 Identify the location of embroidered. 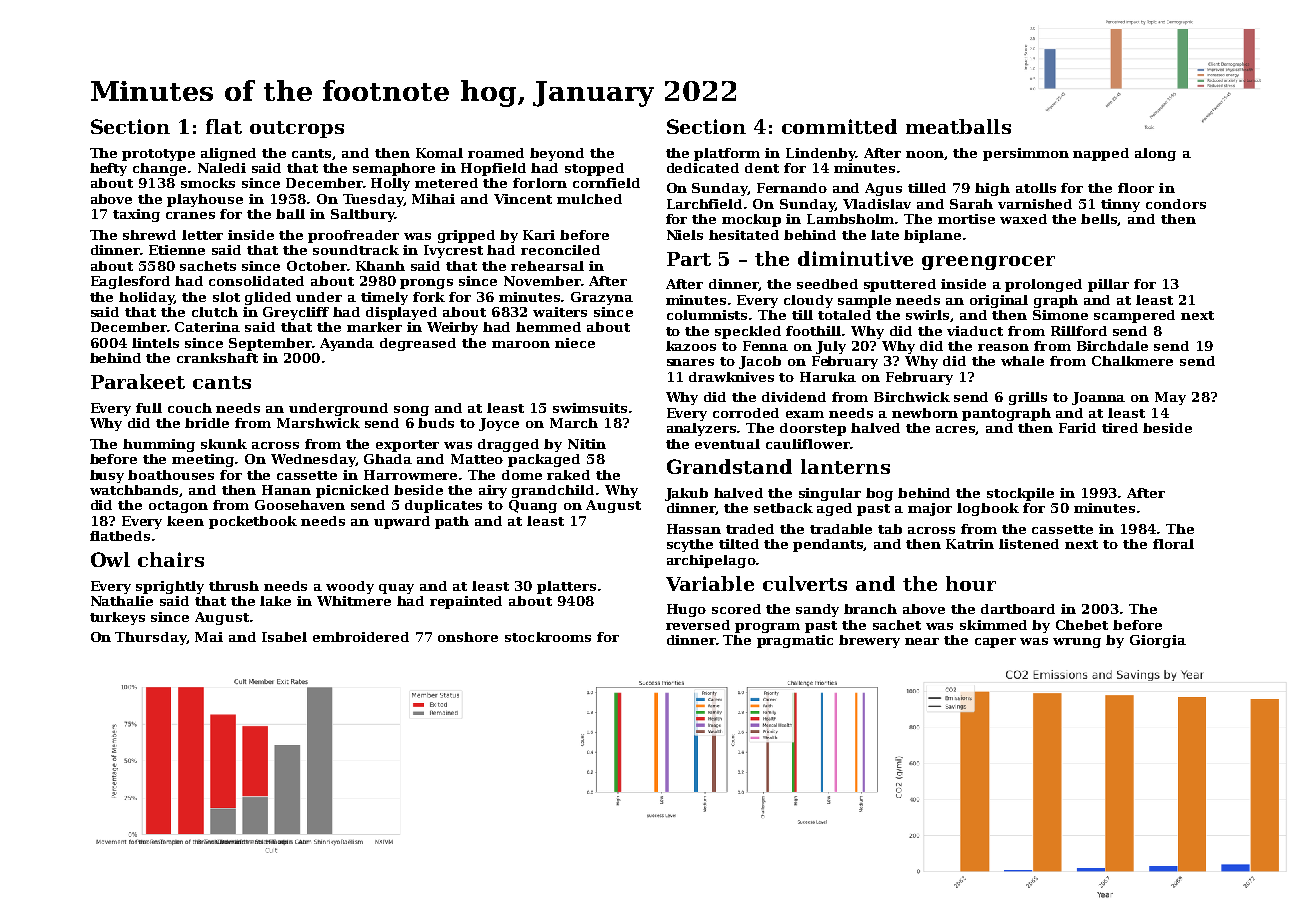
(361, 637).
